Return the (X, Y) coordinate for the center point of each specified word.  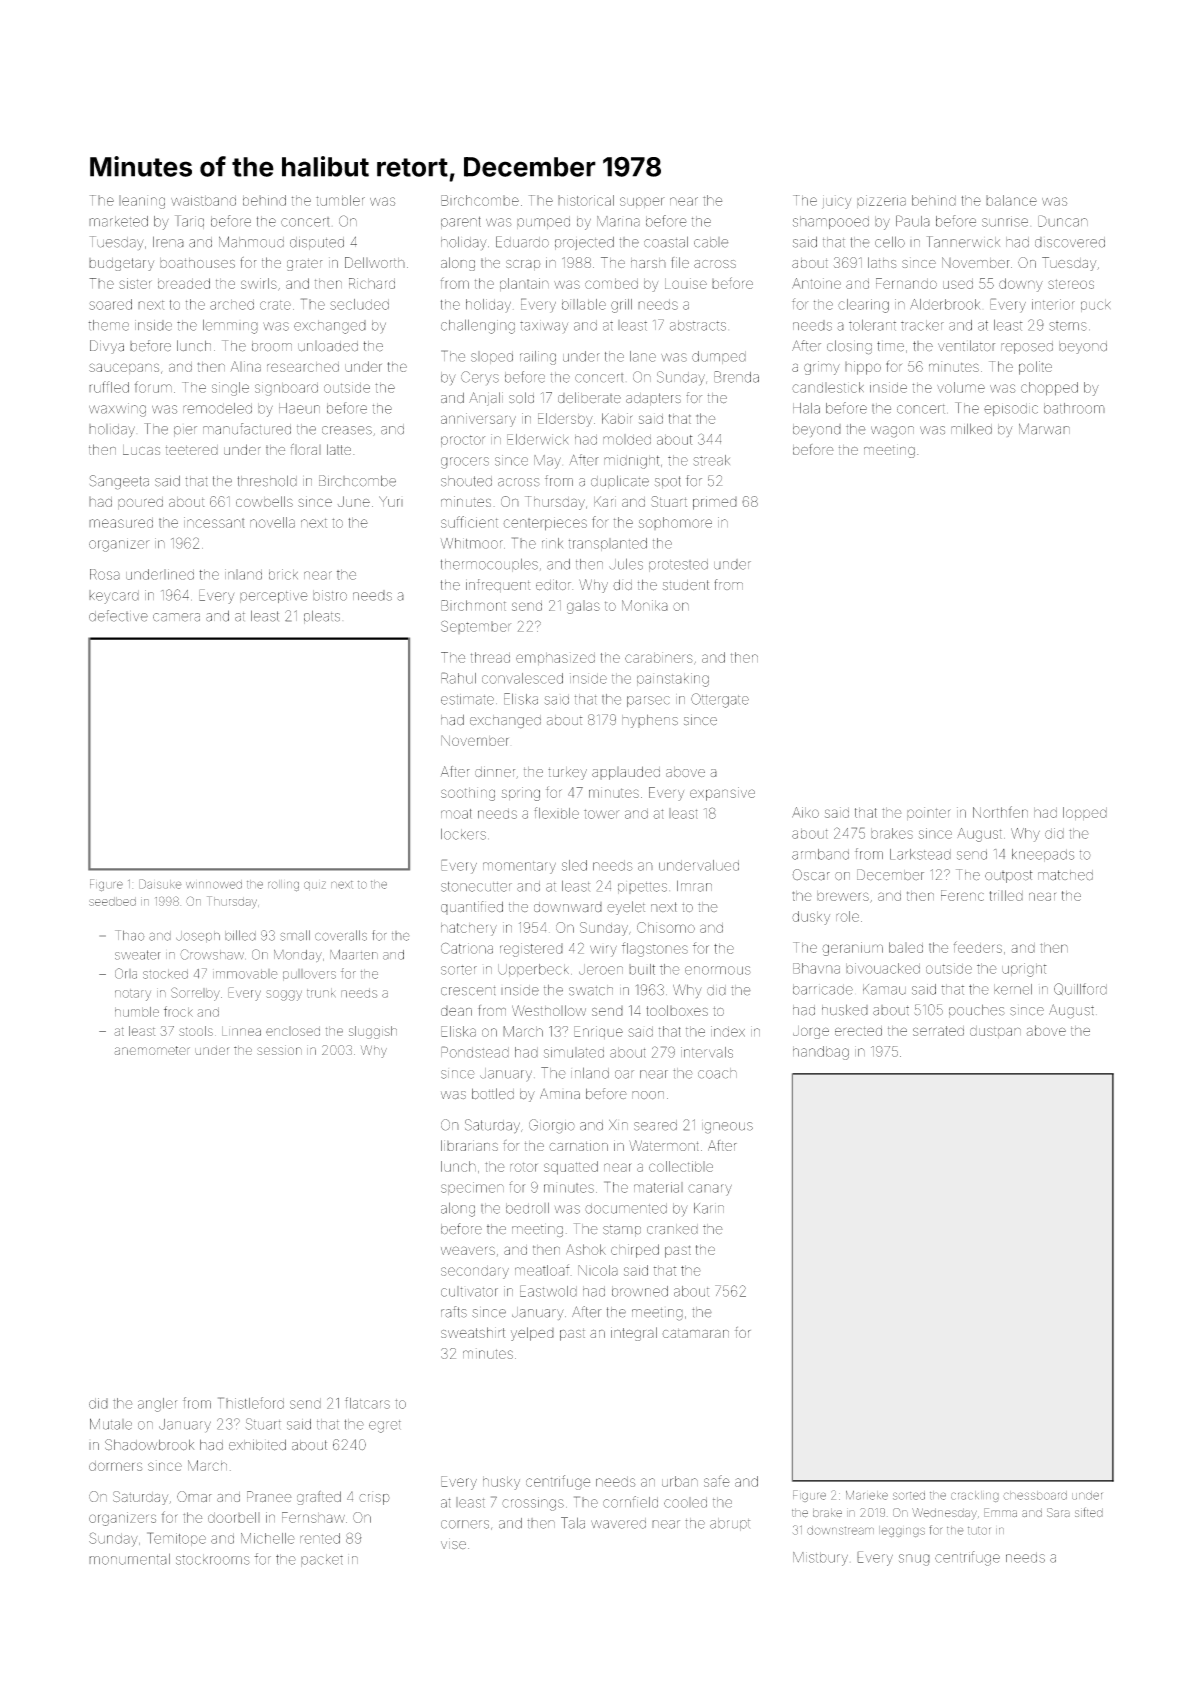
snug (914, 1560)
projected (584, 243)
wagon (892, 432)
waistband (203, 200)
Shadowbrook (149, 1445)
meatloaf (542, 1270)
